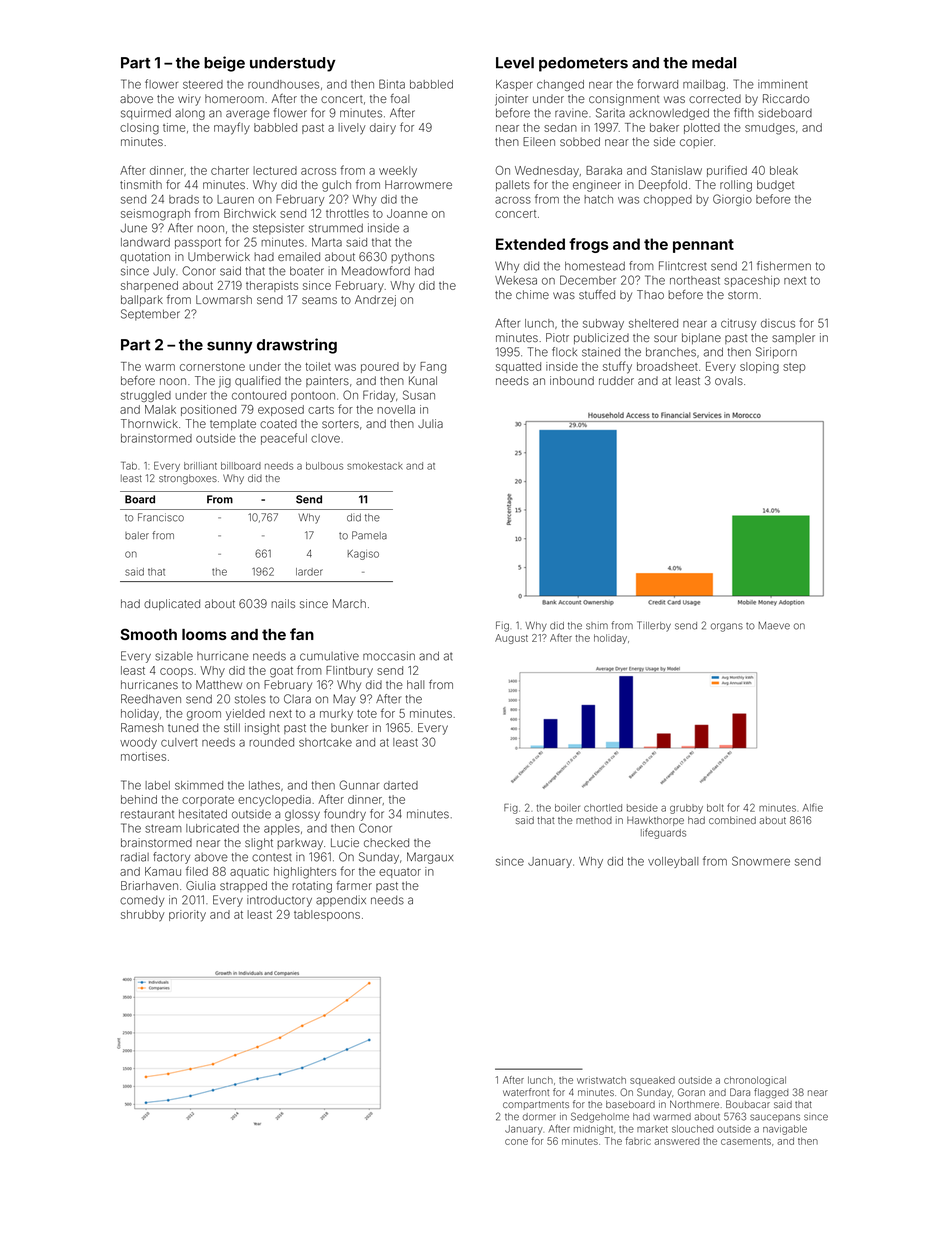 The height and width of the image is (1233, 952). I want to click on waterfront, so click(526, 1092).
